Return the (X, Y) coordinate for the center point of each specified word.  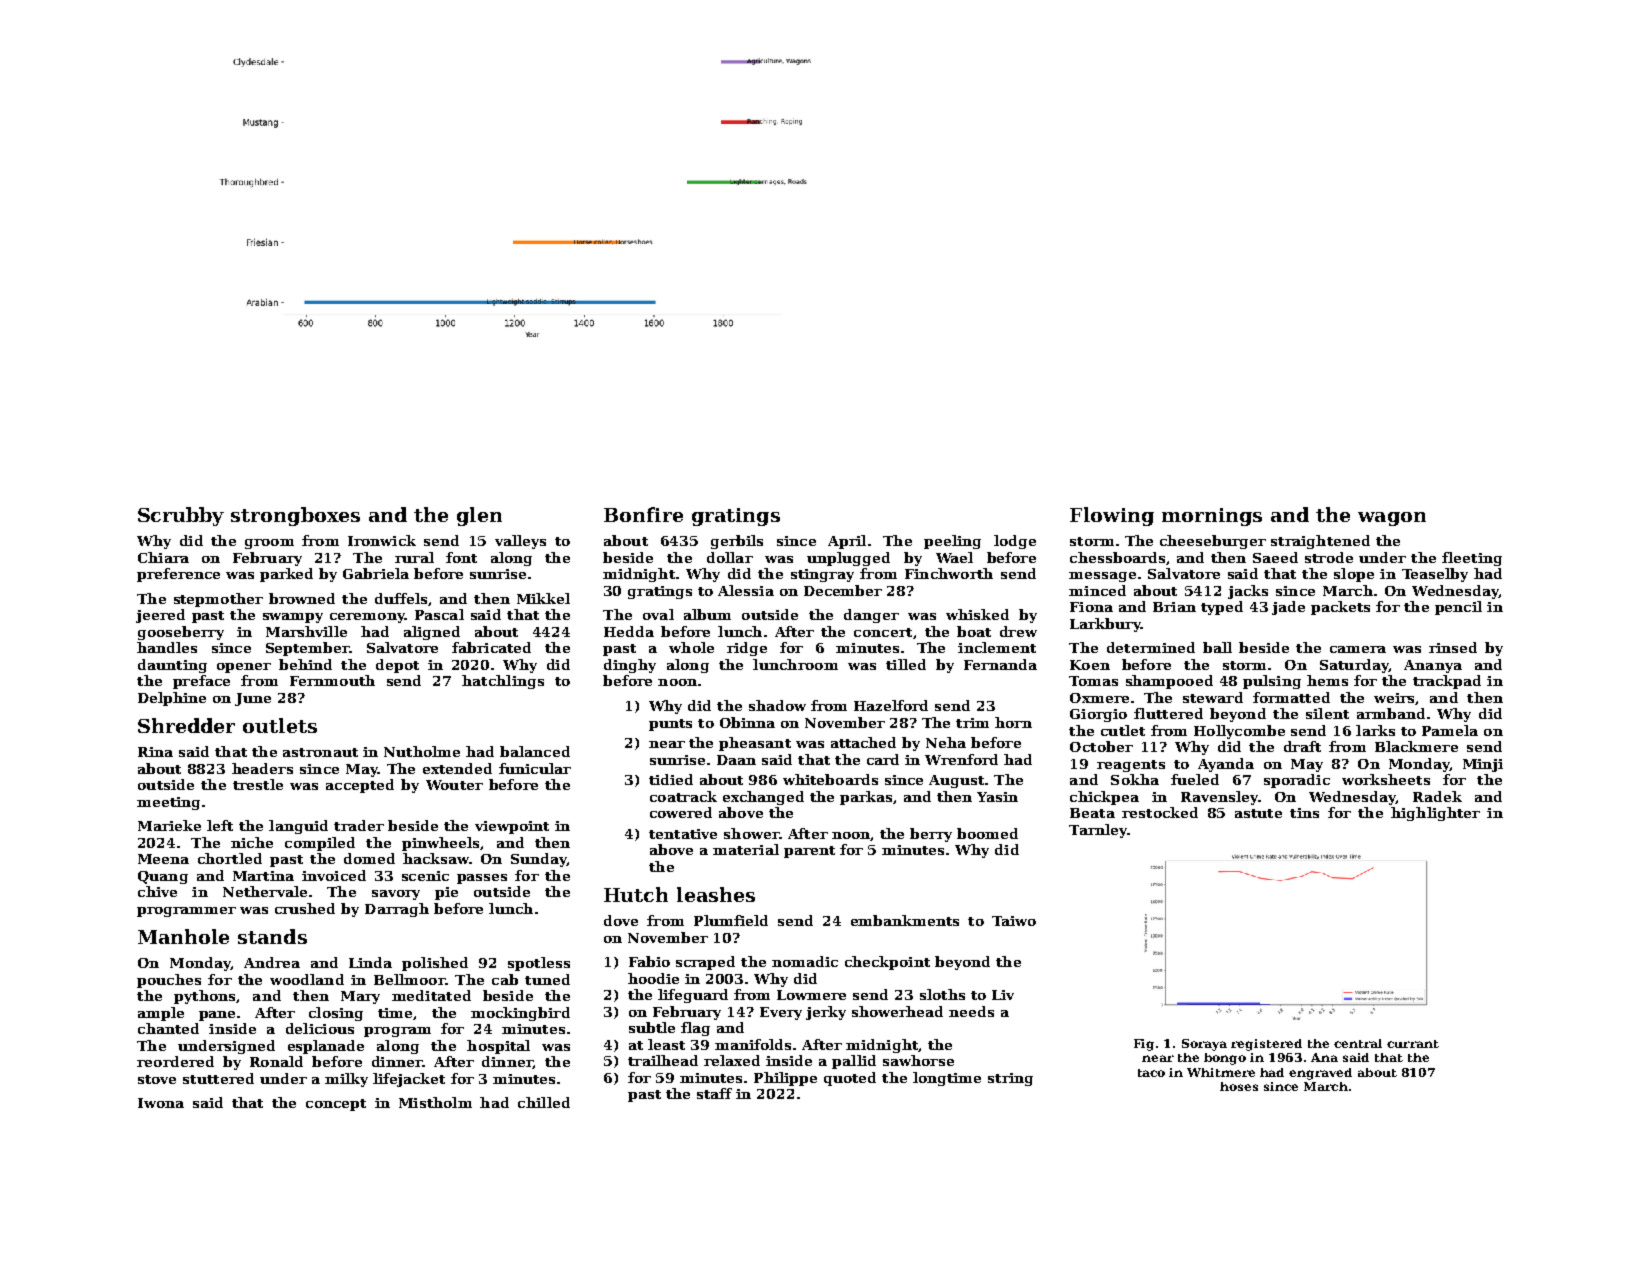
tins (1304, 813)
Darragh (397, 910)
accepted (360, 786)
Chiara (163, 557)
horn (1013, 722)
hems (1327, 680)
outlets (280, 725)
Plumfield (731, 920)
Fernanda (1000, 664)
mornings (1212, 517)
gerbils (737, 542)
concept (336, 1105)
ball (1217, 647)
